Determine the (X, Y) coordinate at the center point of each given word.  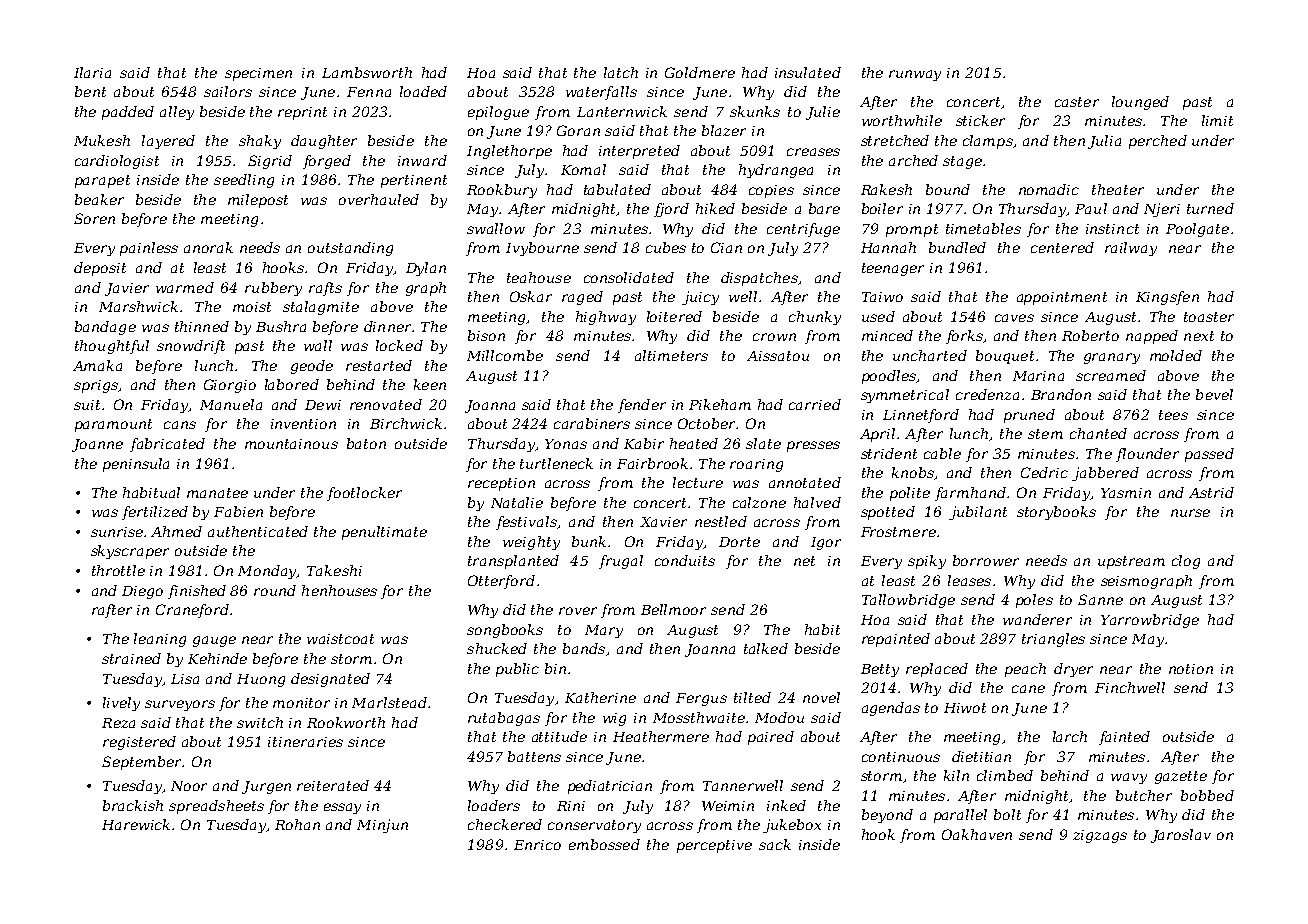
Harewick (136, 824)
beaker (99, 199)
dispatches (759, 279)
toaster (1209, 317)
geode (312, 367)
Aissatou (778, 356)
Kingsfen (1167, 298)
